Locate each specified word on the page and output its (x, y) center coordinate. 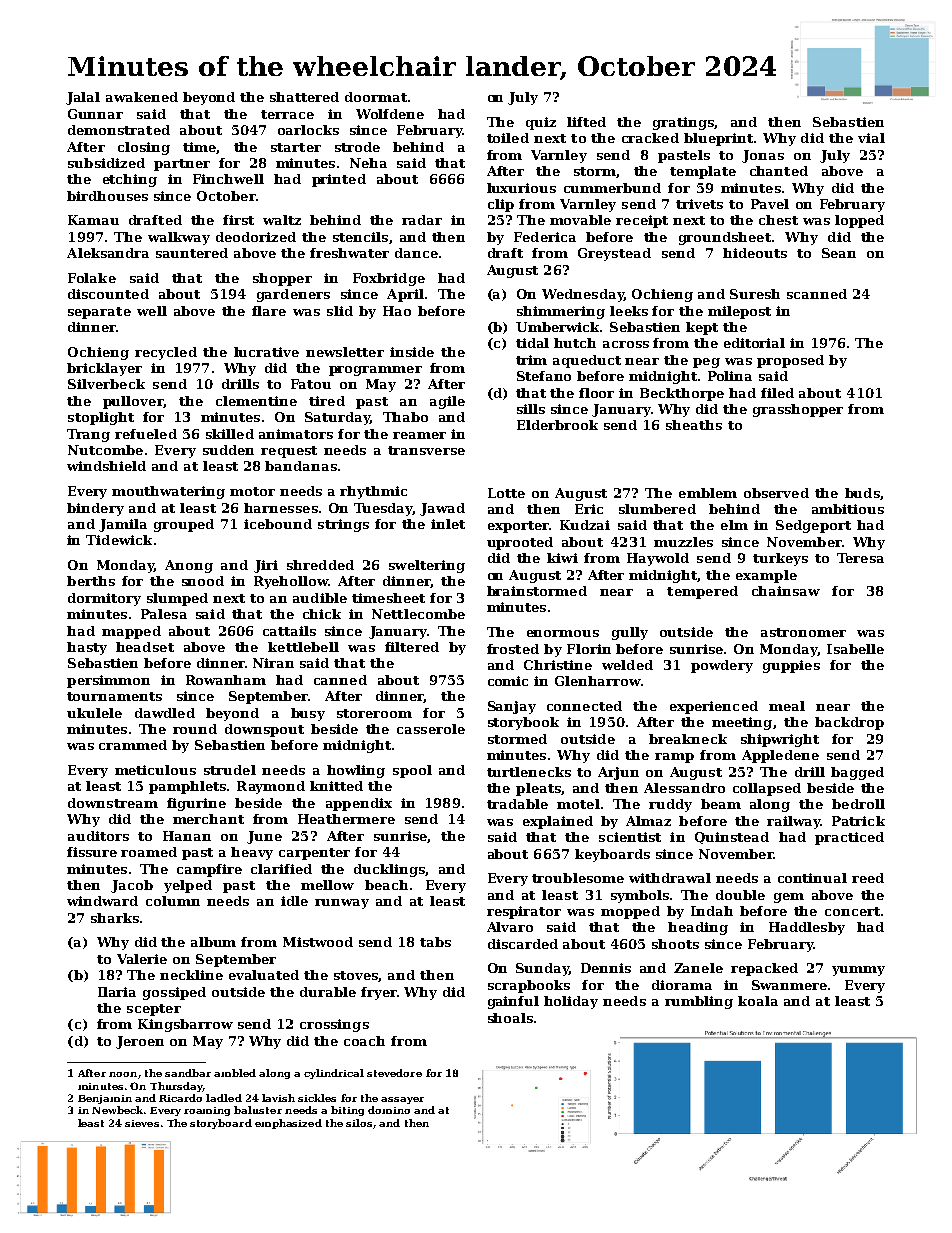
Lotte (506, 493)
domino (389, 1110)
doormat (376, 97)
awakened (142, 97)
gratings (683, 123)
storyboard (221, 1124)
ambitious (848, 509)
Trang (88, 435)
